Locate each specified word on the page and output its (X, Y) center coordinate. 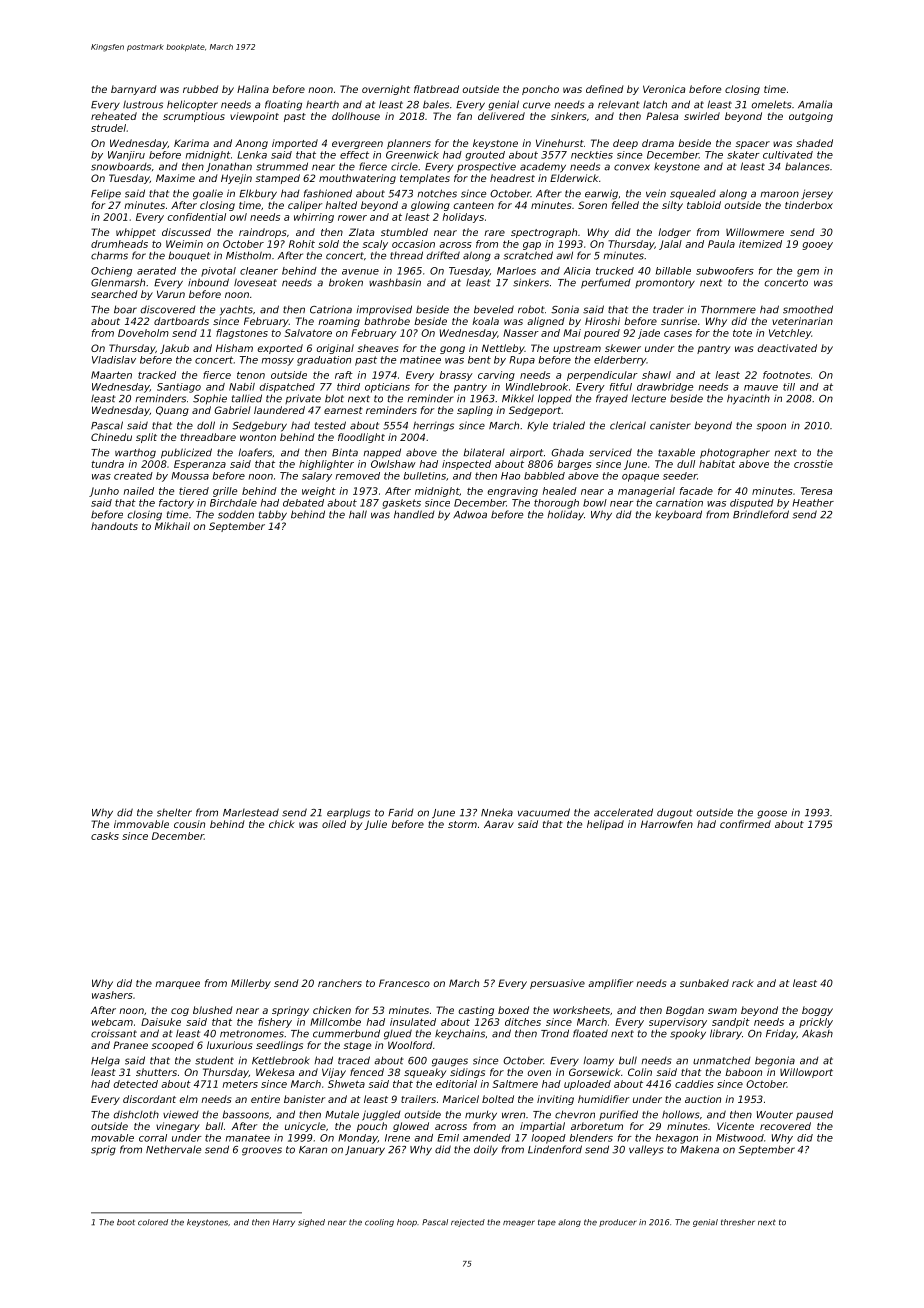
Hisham (234, 348)
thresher (738, 1222)
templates (425, 179)
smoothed (808, 309)
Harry (284, 1223)
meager (519, 1223)
